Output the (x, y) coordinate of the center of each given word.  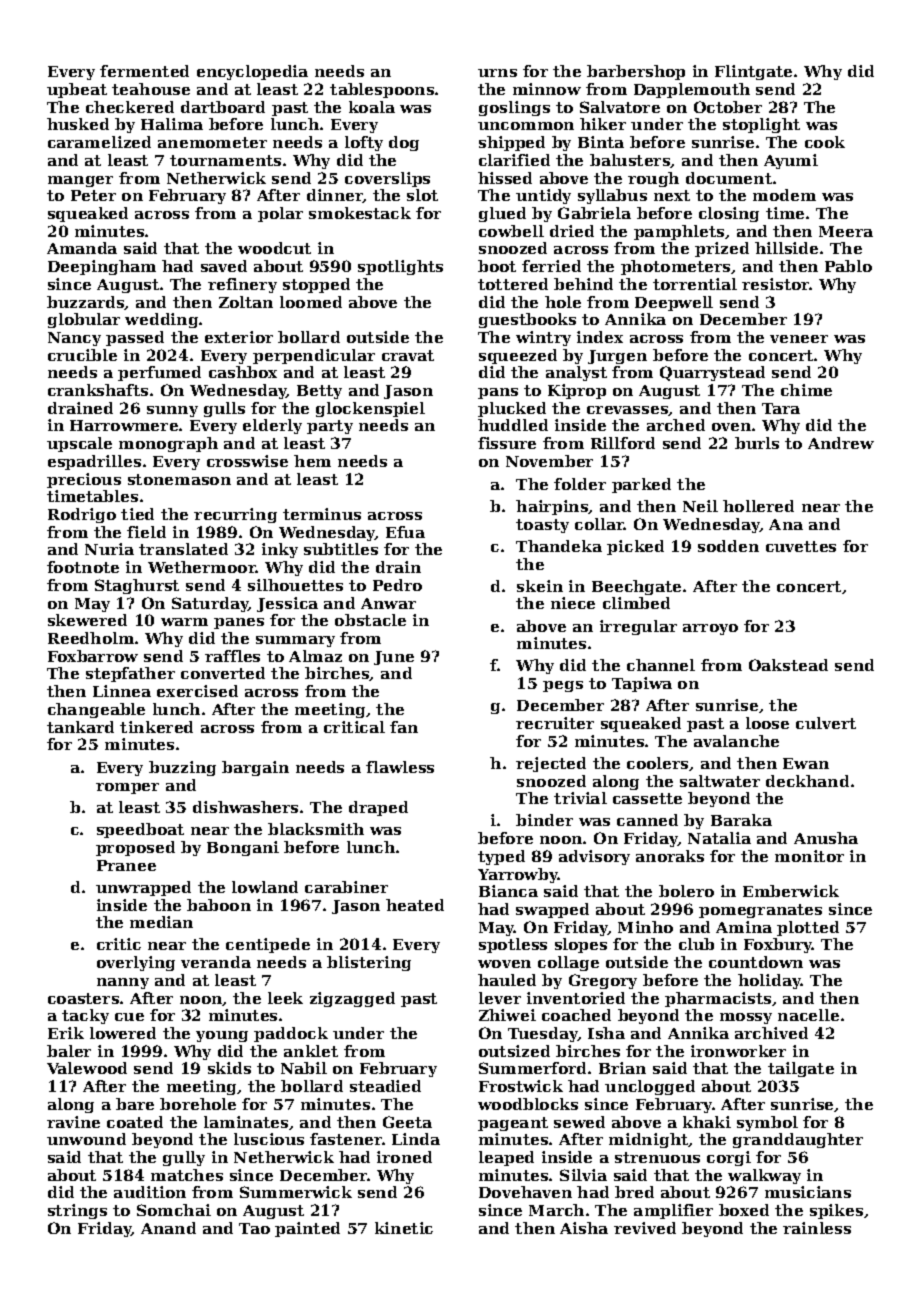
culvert (826, 723)
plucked (512, 409)
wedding (161, 320)
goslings (514, 108)
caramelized (99, 142)
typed (501, 857)
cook (825, 142)
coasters (83, 998)
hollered (758, 506)
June (394, 658)
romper (127, 788)
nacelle (808, 1015)
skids (229, 1068)
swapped (552, 910)
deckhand (807, 781)
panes (239, 623)
